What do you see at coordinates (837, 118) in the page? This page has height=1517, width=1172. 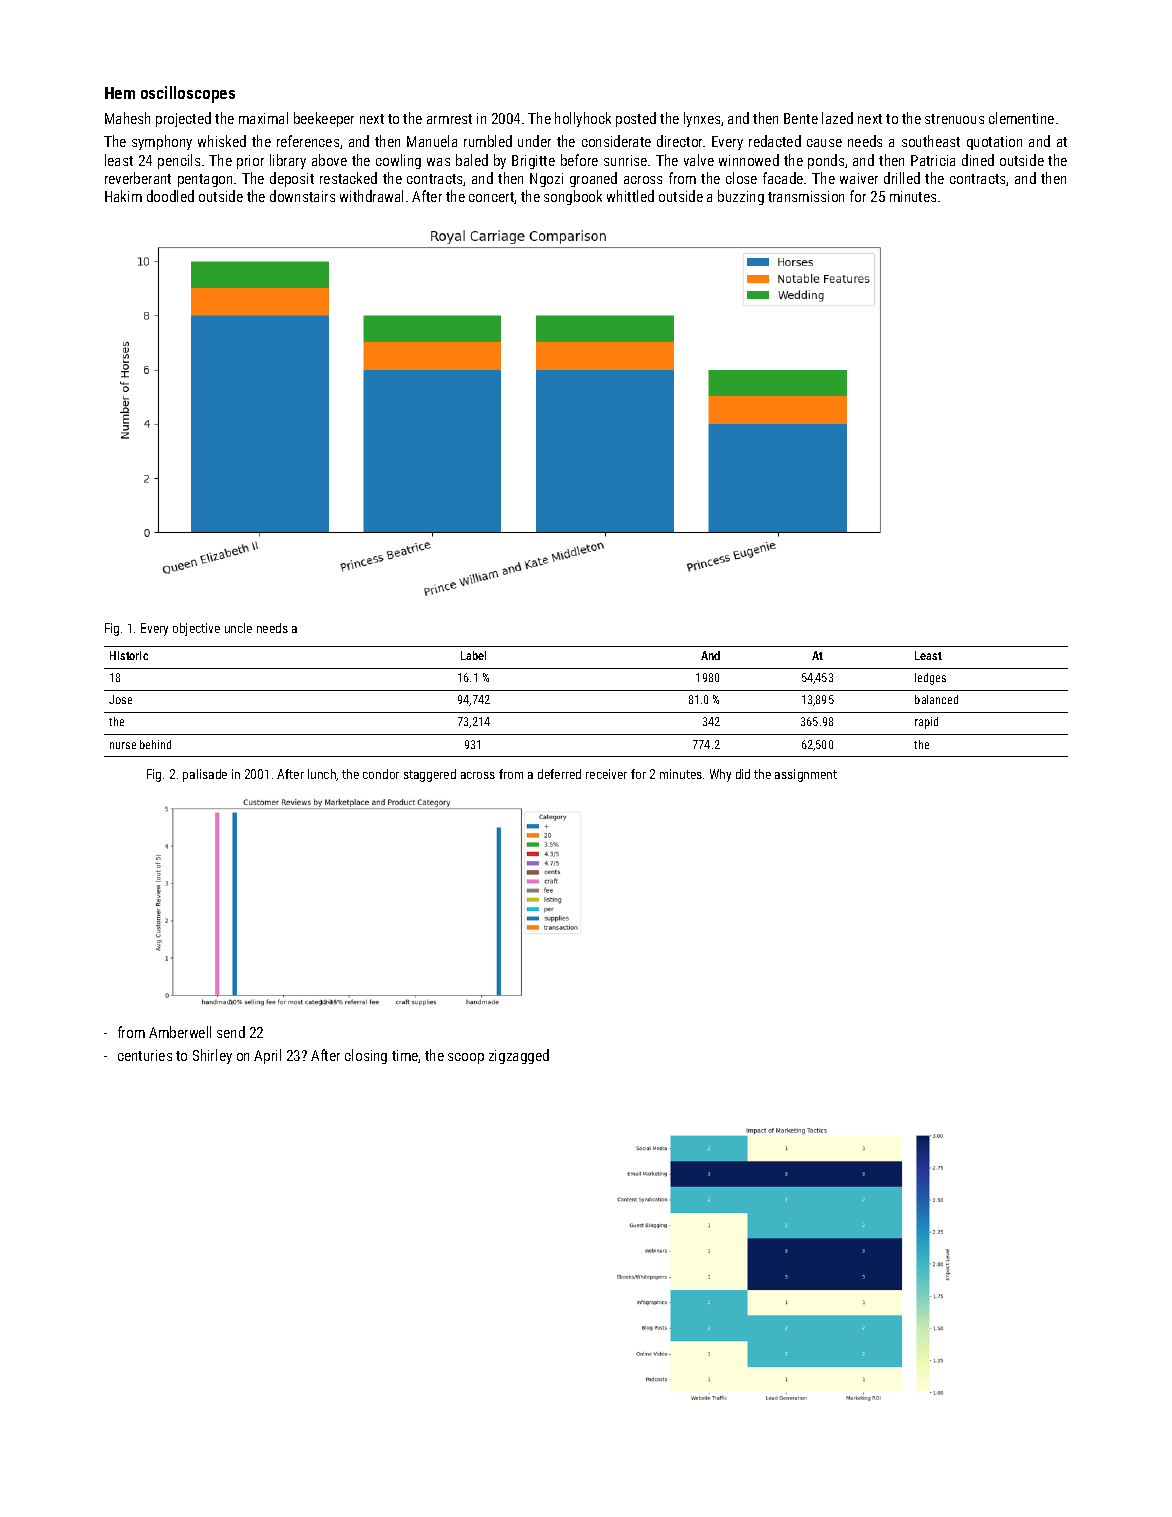 I see `lazed` at bounding box center [837, 118].
